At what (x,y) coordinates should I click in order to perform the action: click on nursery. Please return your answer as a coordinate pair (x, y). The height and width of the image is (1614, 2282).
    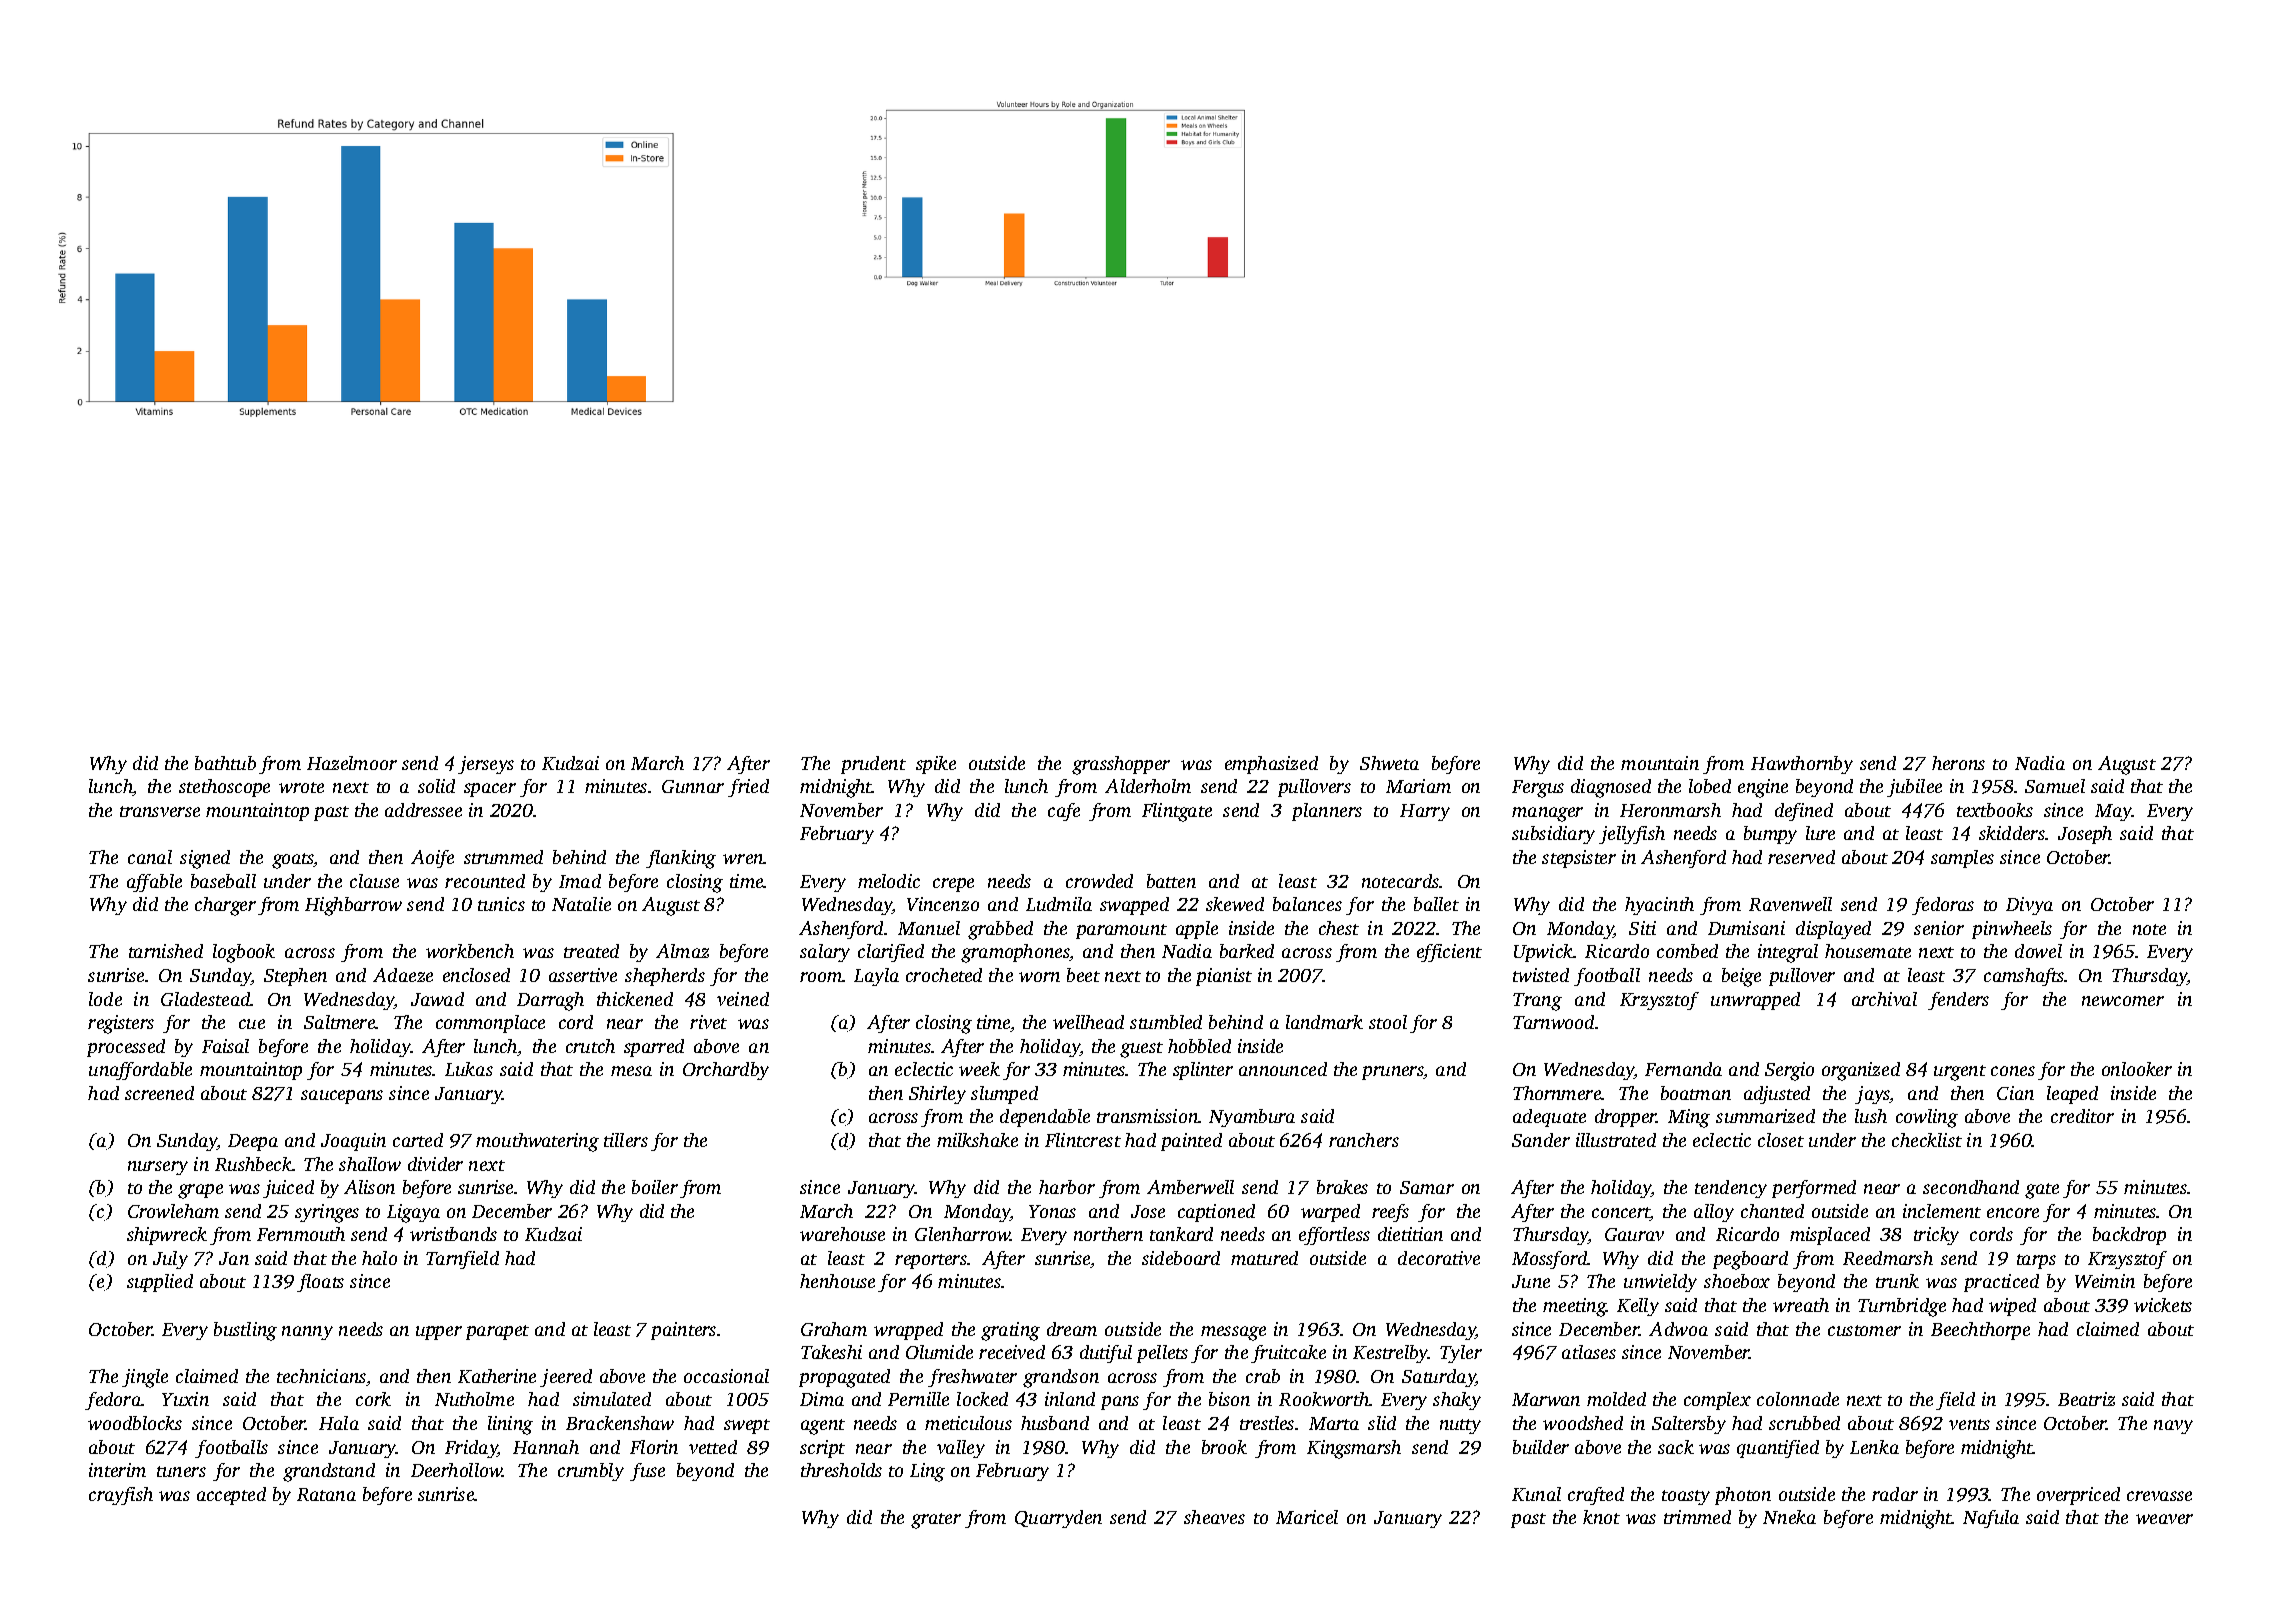
    Looking at the image, I should click on (158, 1168).
